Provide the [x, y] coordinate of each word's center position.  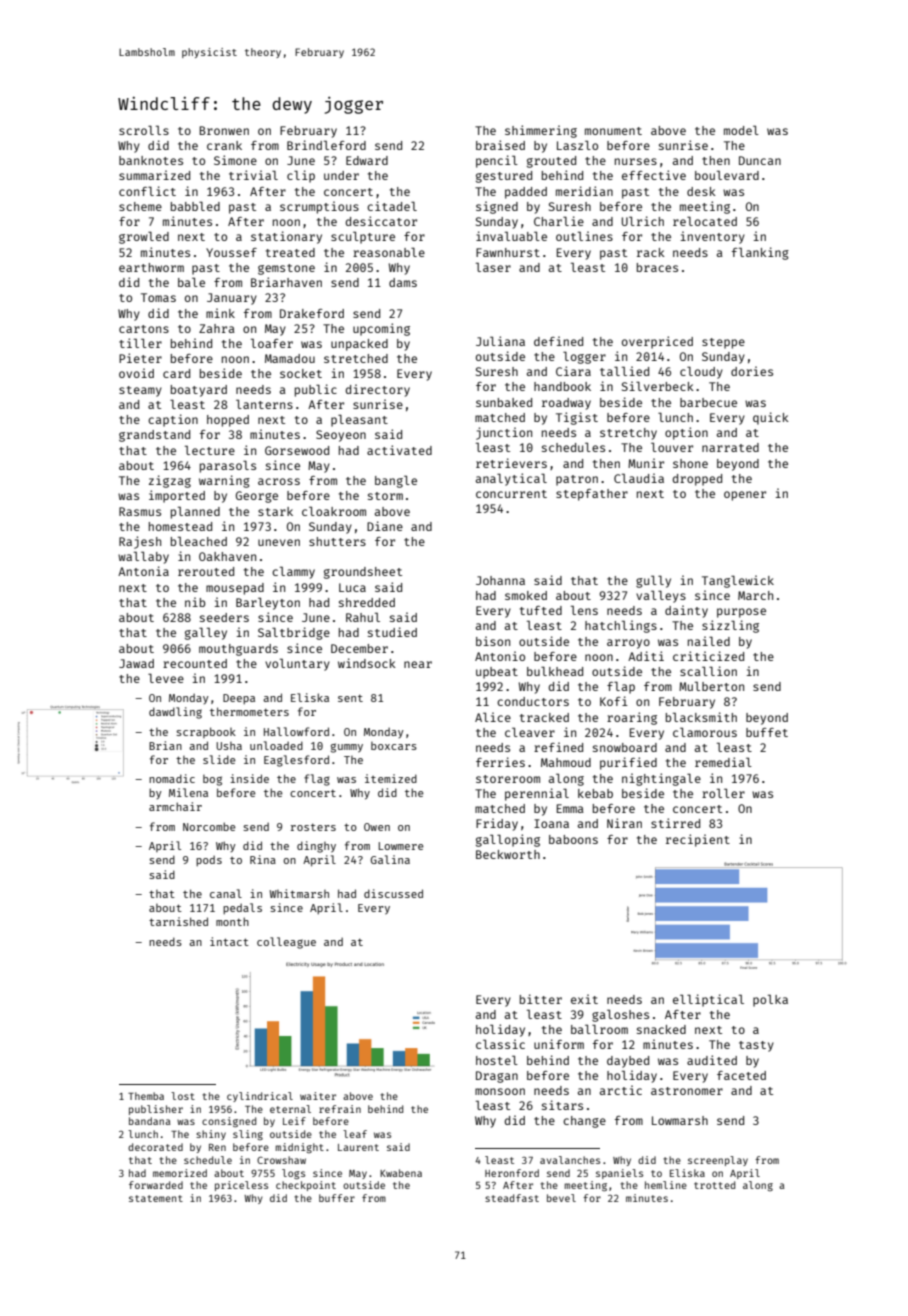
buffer [337, 1198]
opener [745, 496]
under [341, 175]
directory [378, 390]
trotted [714, 1185]
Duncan [760, 160]
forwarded [156, 1185]
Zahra [217, 328]
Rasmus [140, 511]
